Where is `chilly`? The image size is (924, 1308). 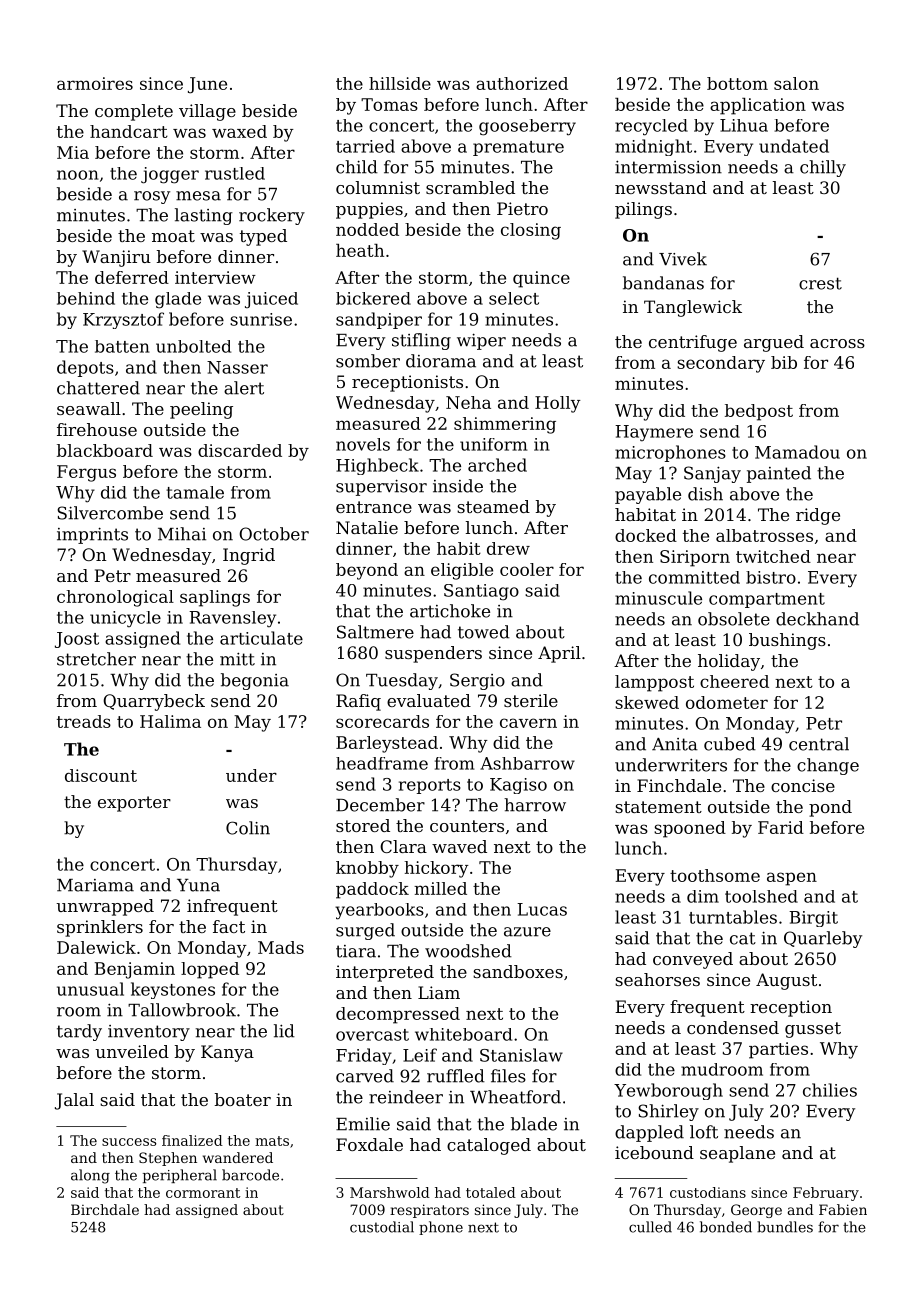 chilly is located at coordinates (823, 168).
